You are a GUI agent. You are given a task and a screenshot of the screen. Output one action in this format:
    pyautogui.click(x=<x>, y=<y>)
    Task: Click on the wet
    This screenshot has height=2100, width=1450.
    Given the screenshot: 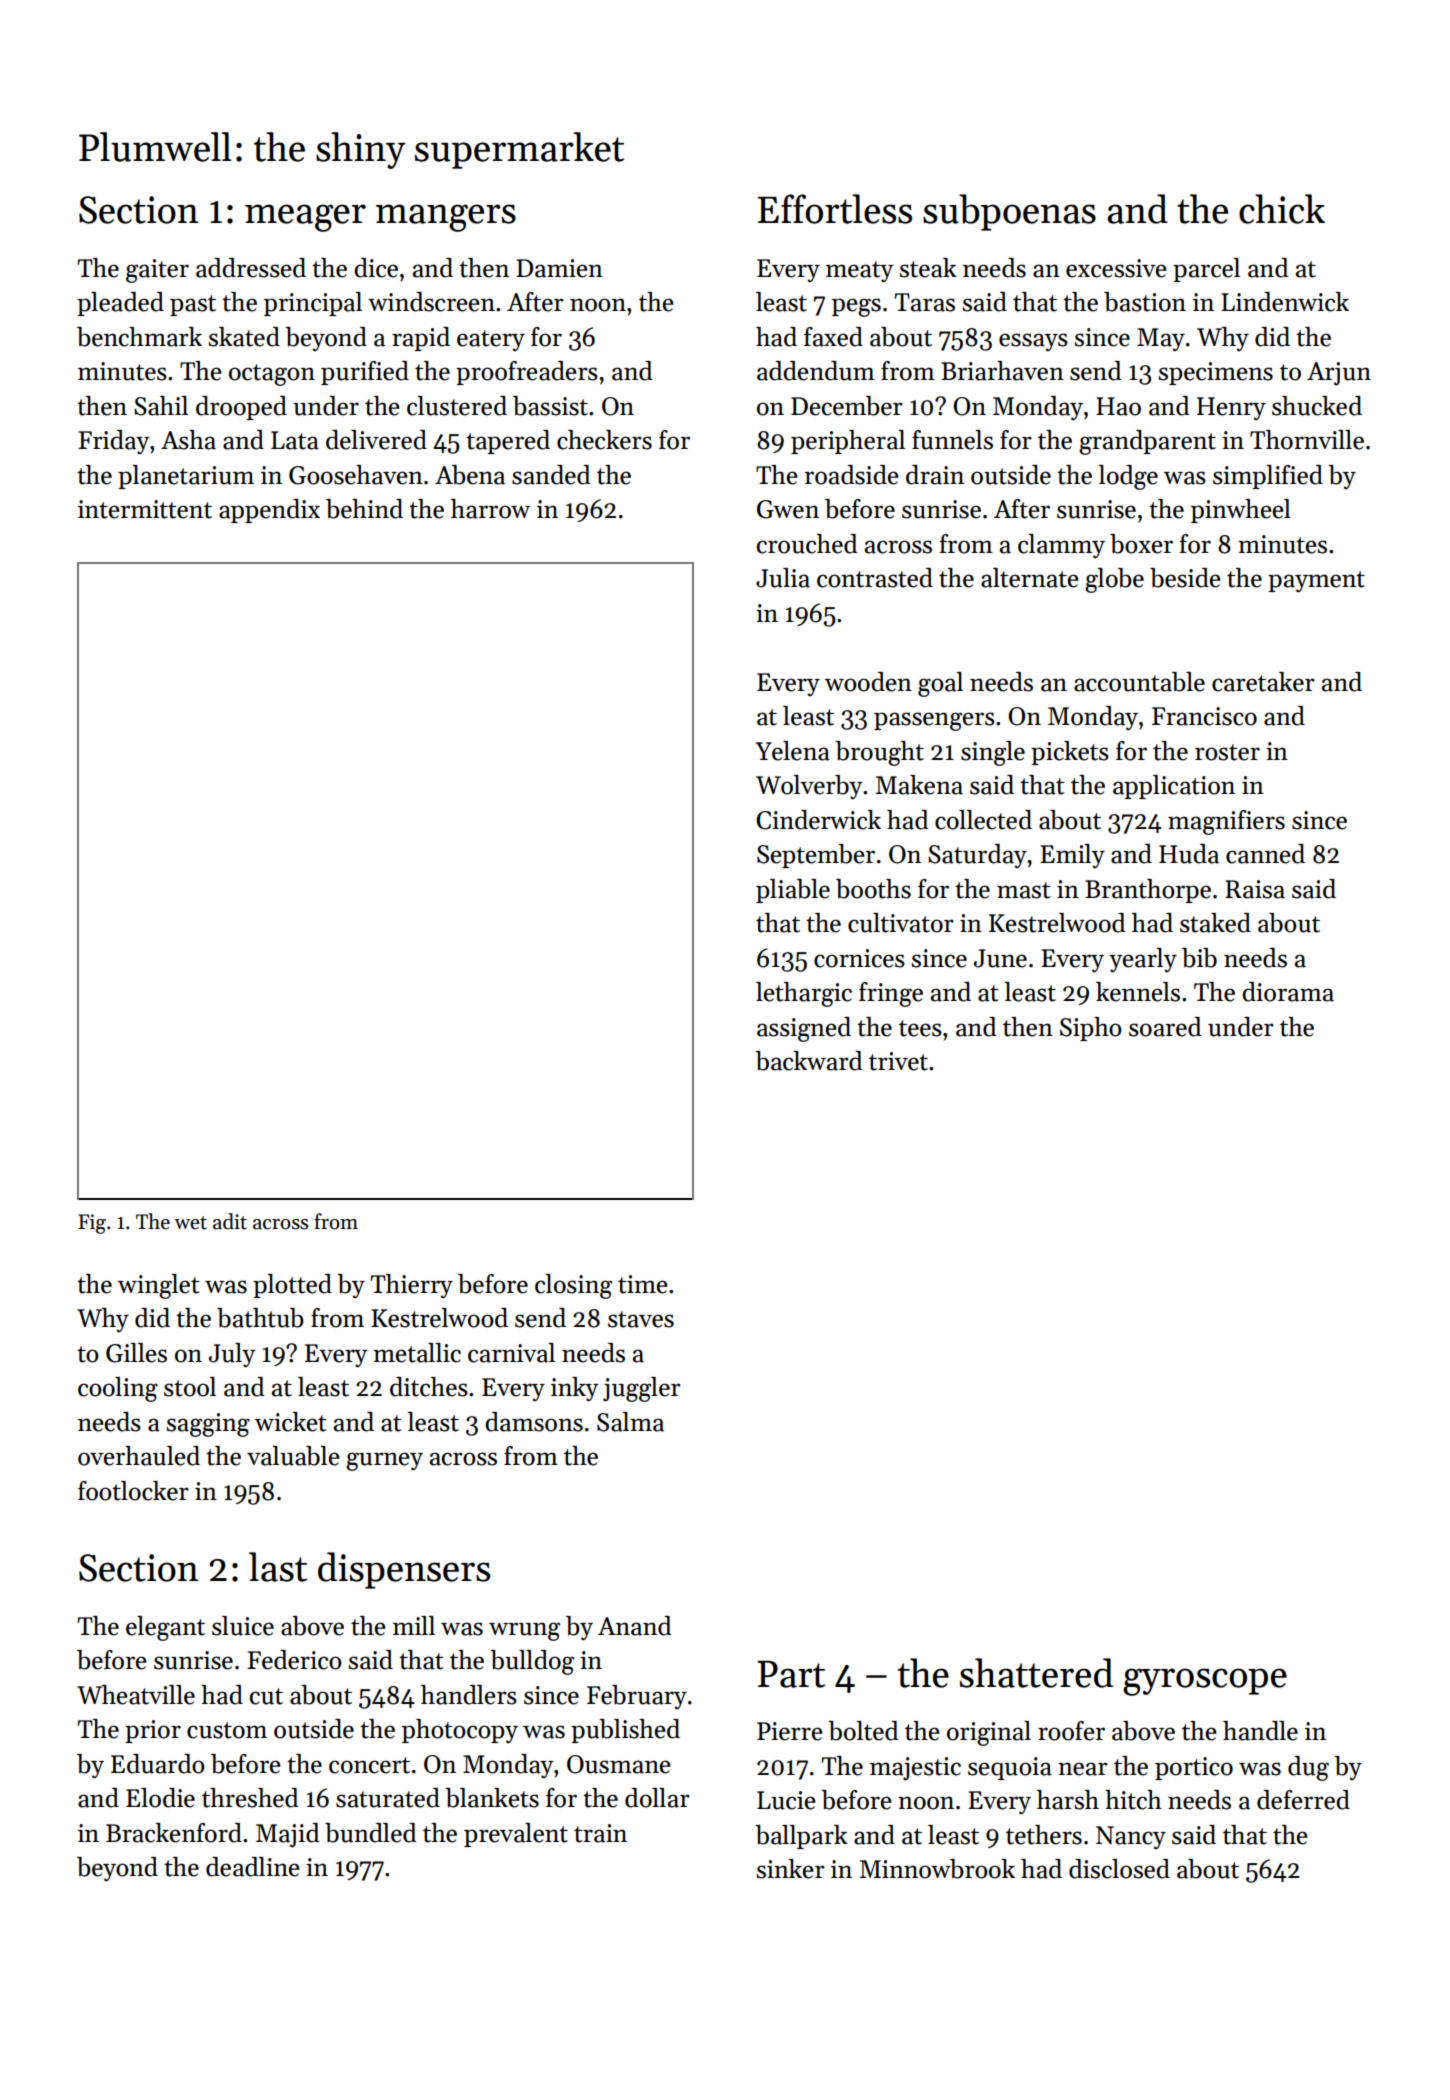 What is the action you would take?
    pyautogui.click(x=190, y=1223)
